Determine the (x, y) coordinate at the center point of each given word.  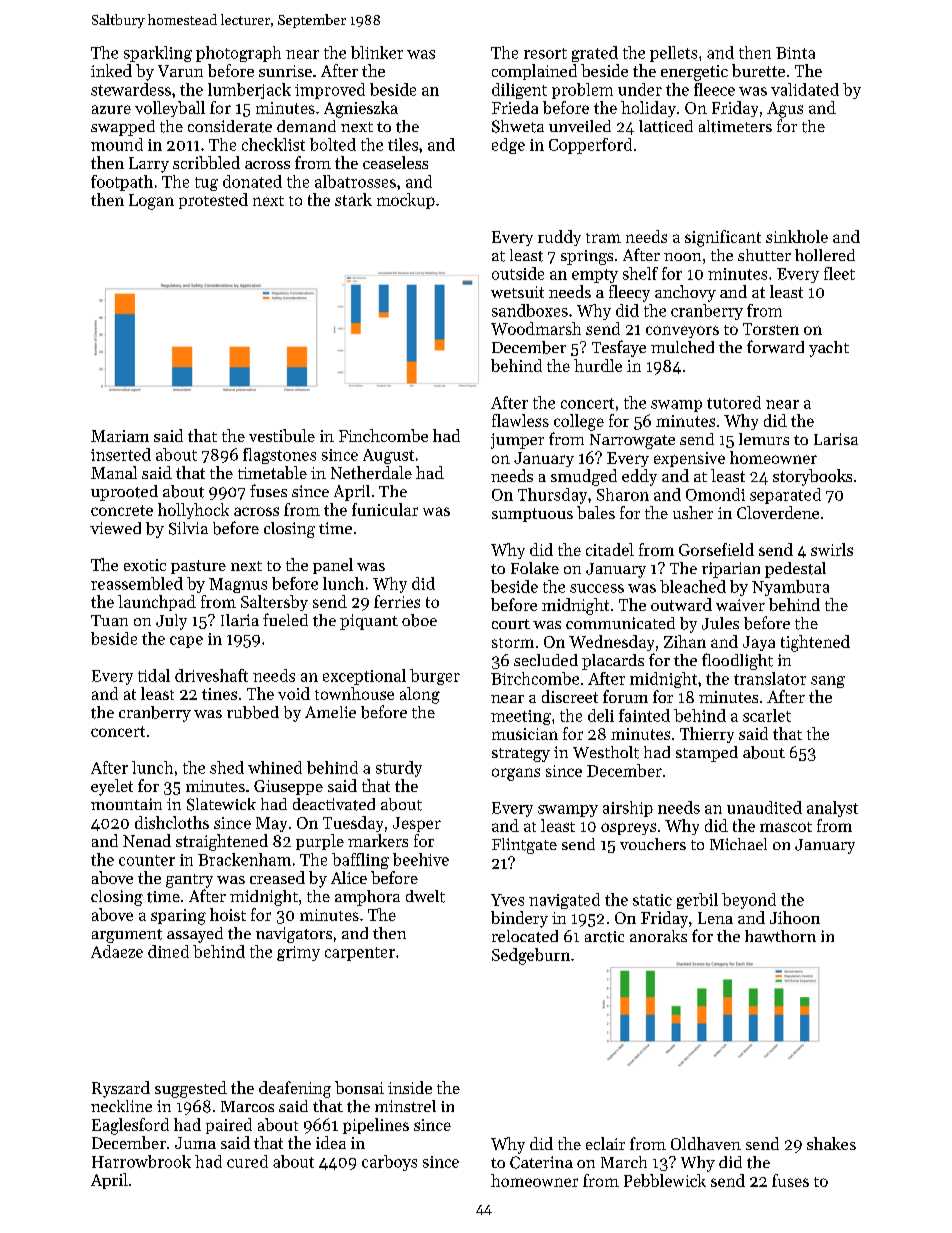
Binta (795, 53)
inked (111, 70)
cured (247, 1161)
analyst (832, 809)
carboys (389, 1163)
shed (227, 767)
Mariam (120, 436)
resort (545, 53)
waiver (740, 605)
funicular (385, 509)
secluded (546, 660)
